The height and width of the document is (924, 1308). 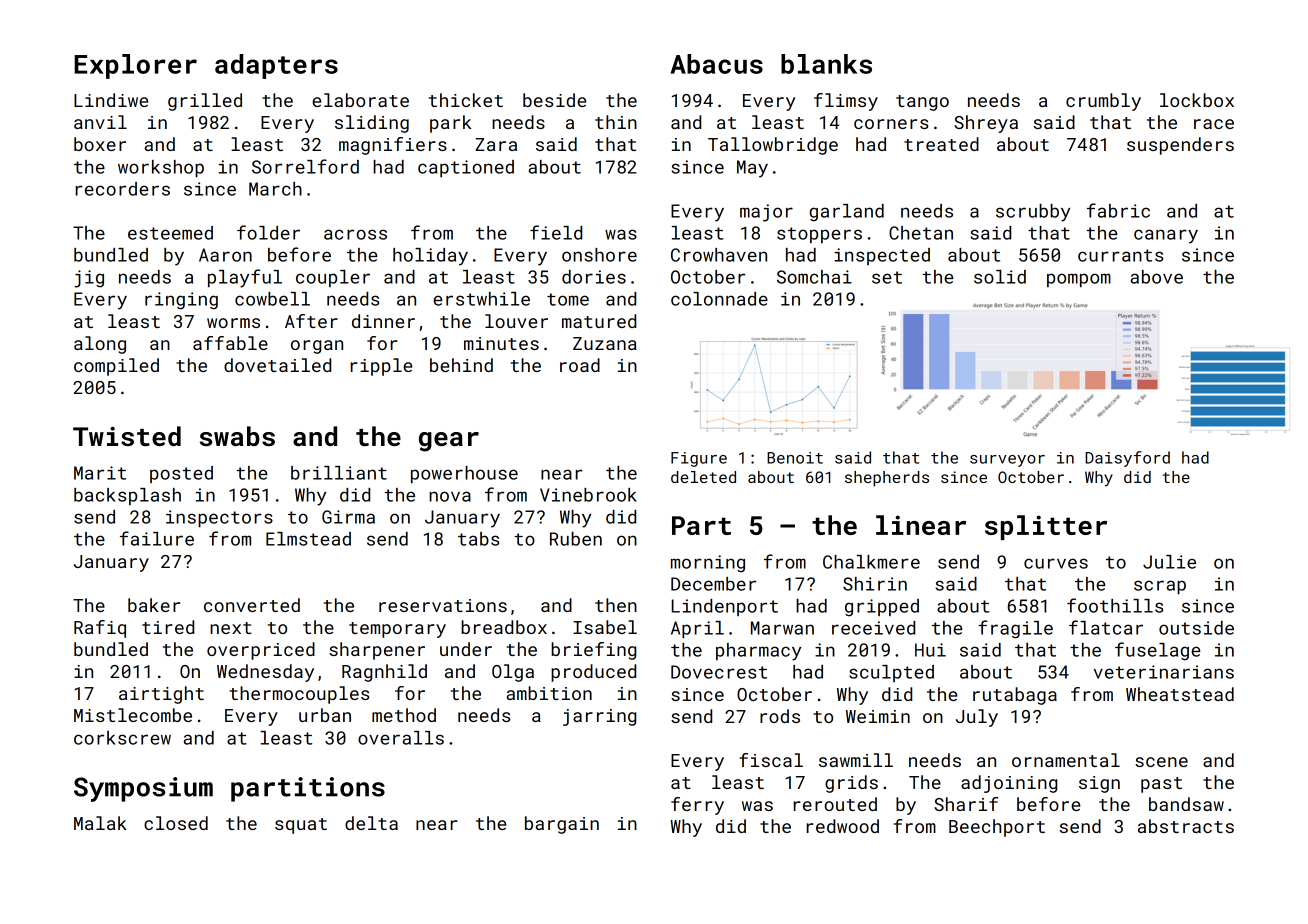 What do you see at coordinates (277, 365) in the document?
I see `dovetailed` at bounding box center [277, 365].
